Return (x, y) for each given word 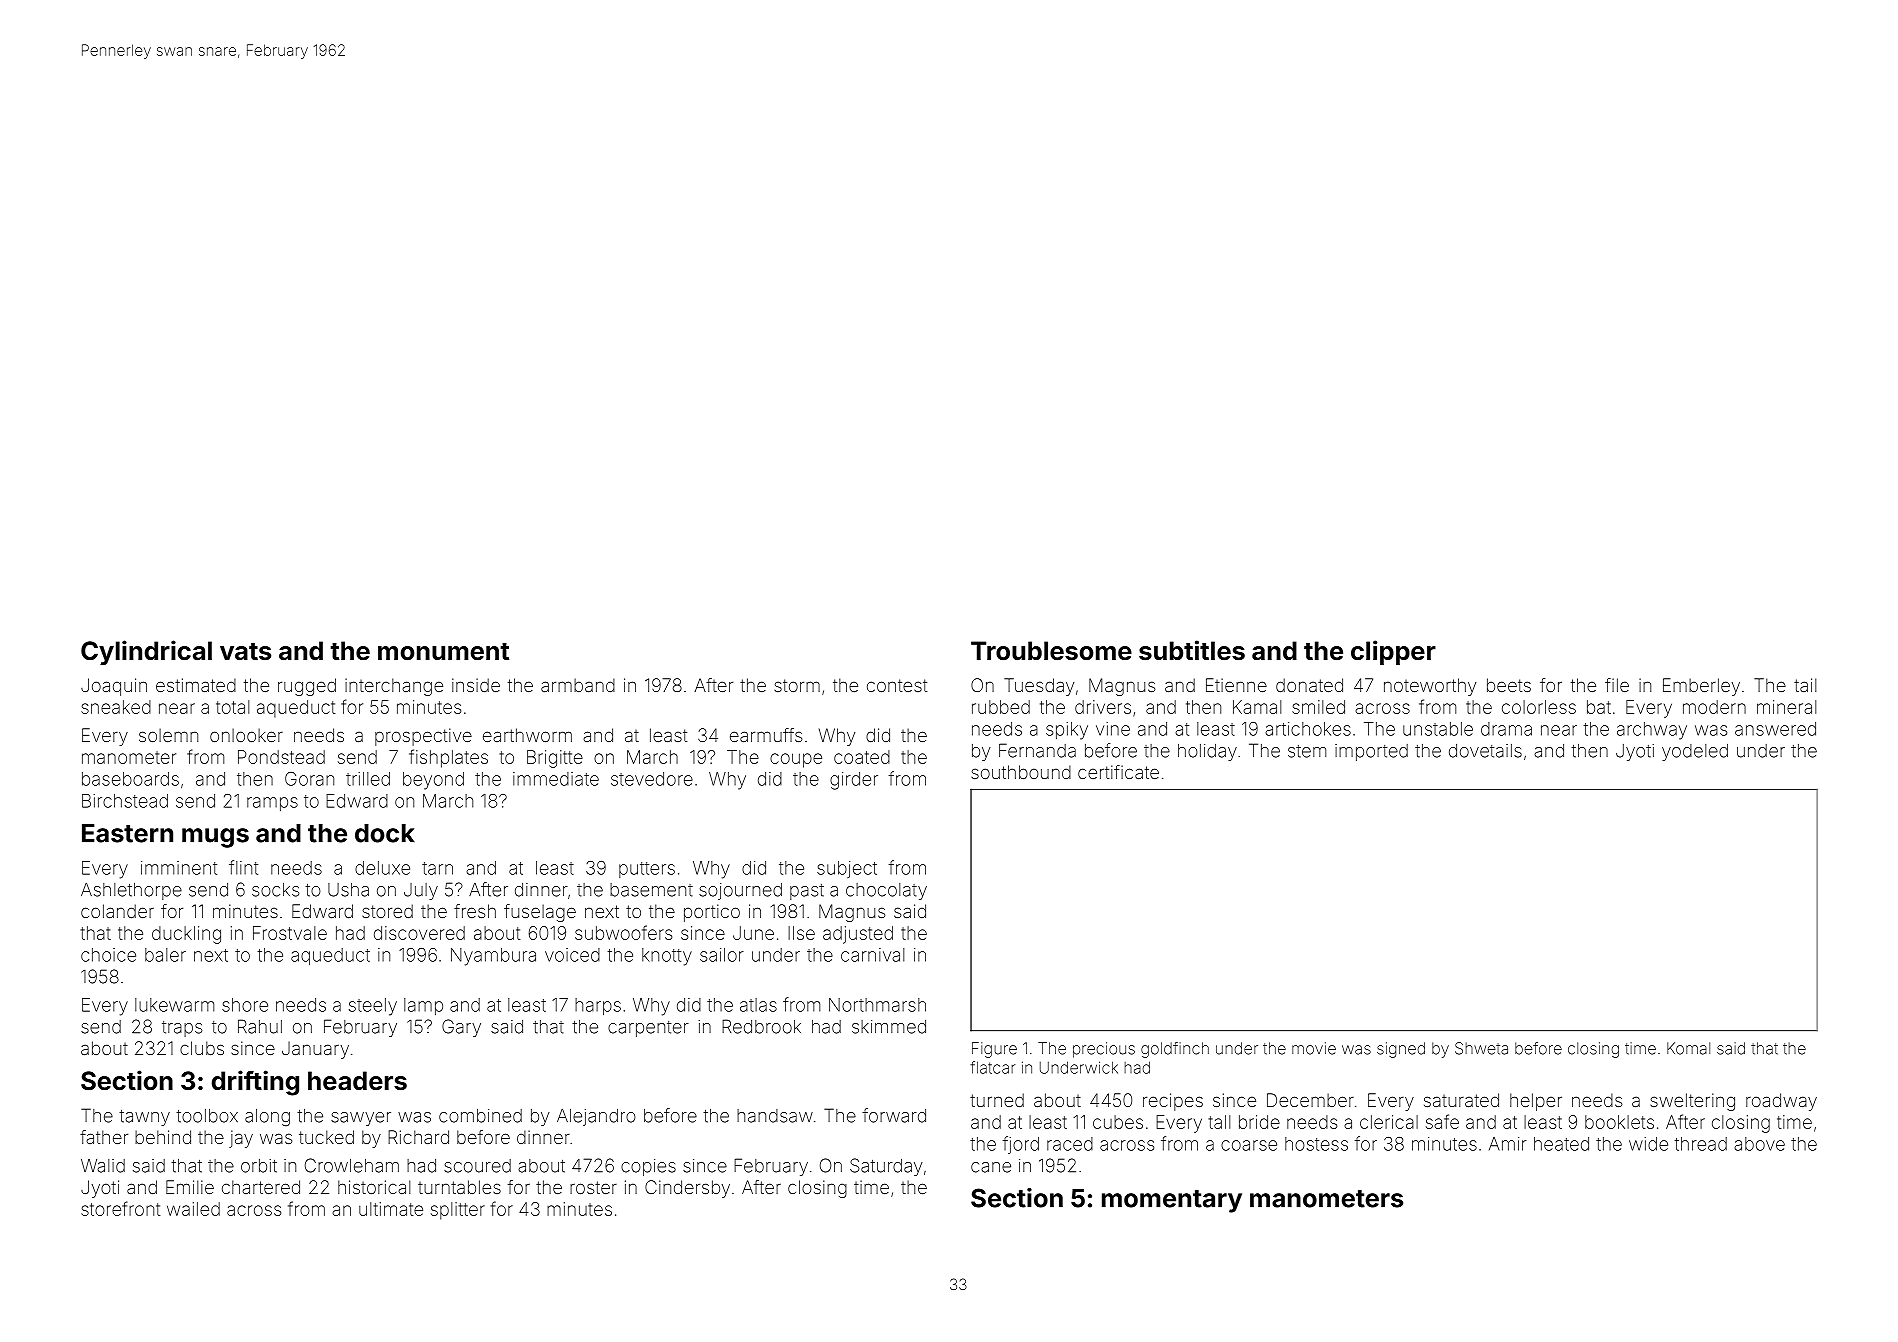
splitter (458, 1211)
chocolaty (886, 891)
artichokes (1308, 729)
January (315, 1050)
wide (1648, 1144)
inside (476, 685)
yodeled (1695, 752)
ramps (272, 804)
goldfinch (1175, 1050)
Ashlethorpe (131, 891)
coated (862, 757)
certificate (1118, 772)
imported (1371, 752)
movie (1314, 1048)
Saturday (886, 1167)
